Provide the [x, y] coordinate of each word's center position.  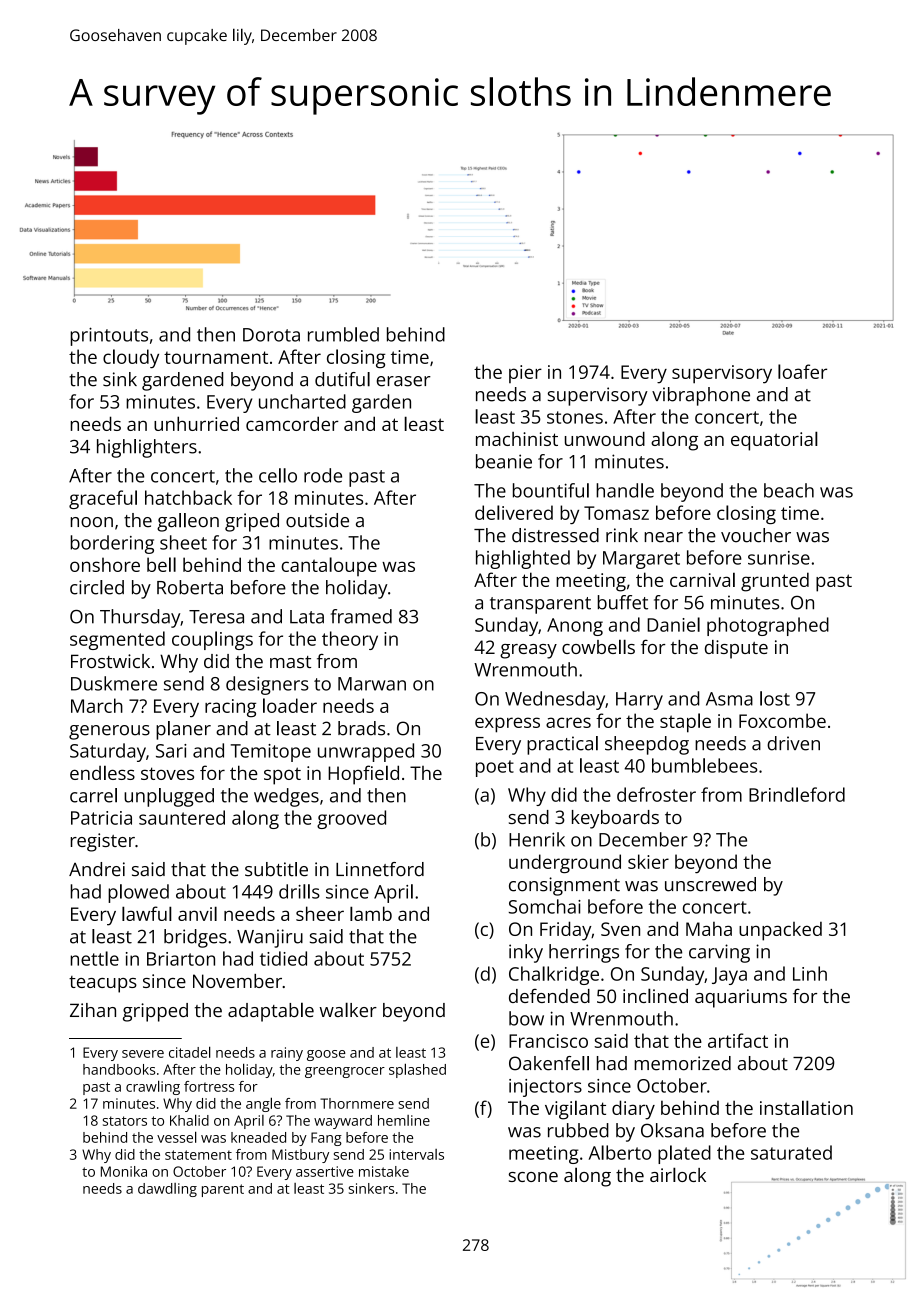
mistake [384, 1171]
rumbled [343, 334]
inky [526, 953]
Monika [124, 1171]
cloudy [131, 358]
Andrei [97, 869]
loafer [802, 371]
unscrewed [710, 884]
